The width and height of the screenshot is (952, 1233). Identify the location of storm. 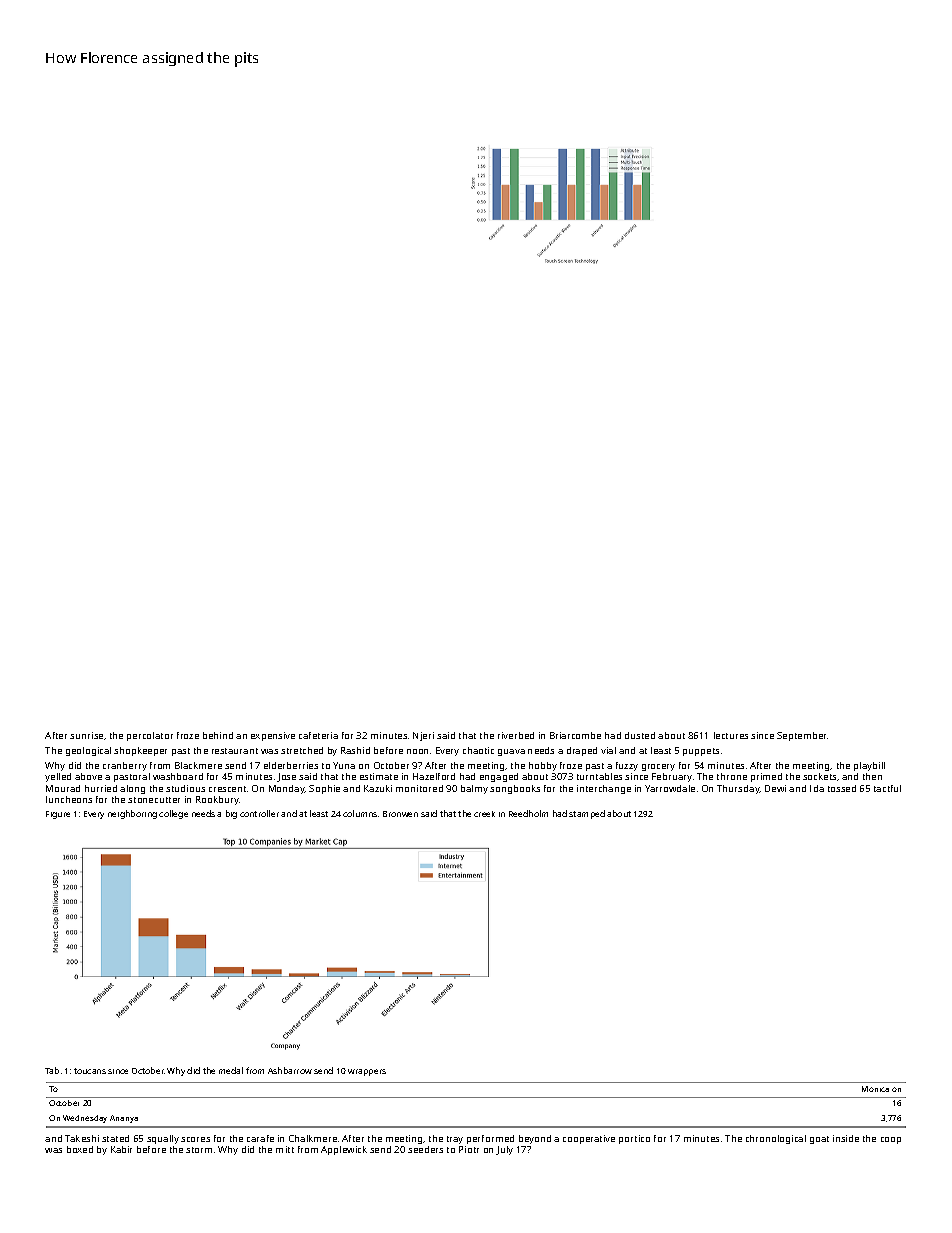
(199, 1150).
